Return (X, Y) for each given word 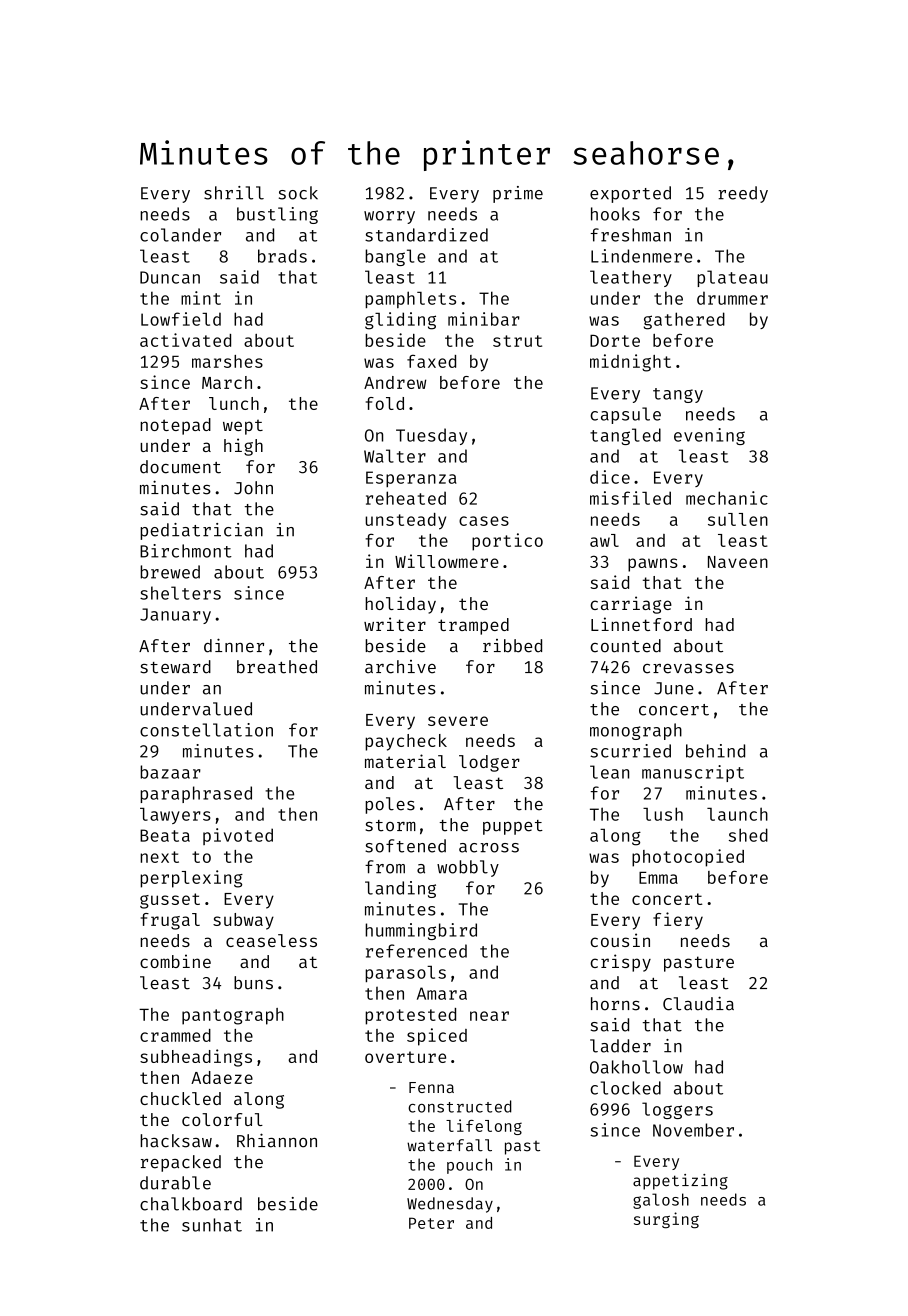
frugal (170, 921)
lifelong (484, 1127)
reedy (743, 194)
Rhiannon (277, 1140)
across (489, 848)
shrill (234, 193)
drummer (732, 298)
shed (748, 835)
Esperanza (411, 479)
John (253, 488)
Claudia (698, 1003)
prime (518, 194)
